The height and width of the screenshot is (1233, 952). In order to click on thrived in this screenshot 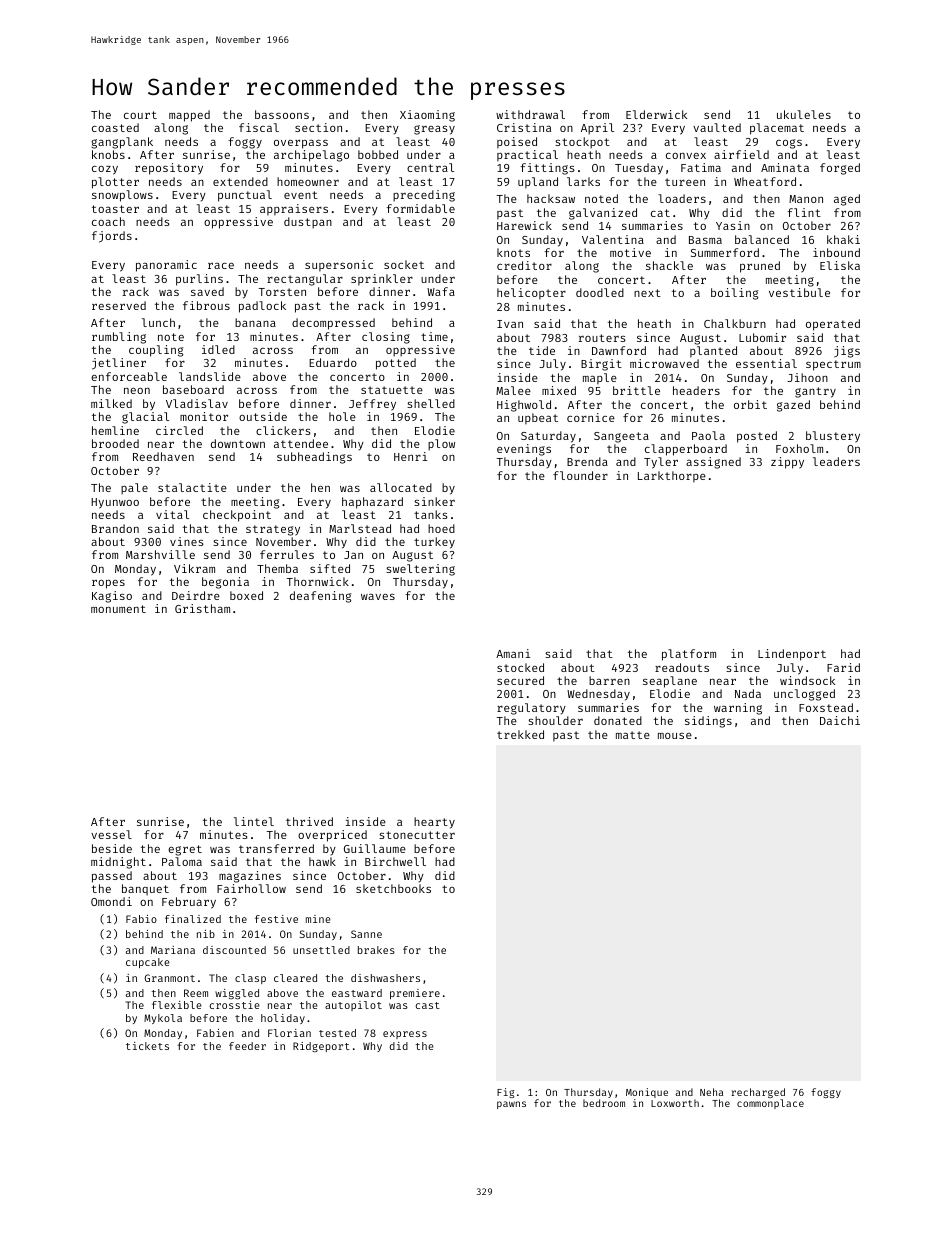, I will do `click(309, 821)`.
